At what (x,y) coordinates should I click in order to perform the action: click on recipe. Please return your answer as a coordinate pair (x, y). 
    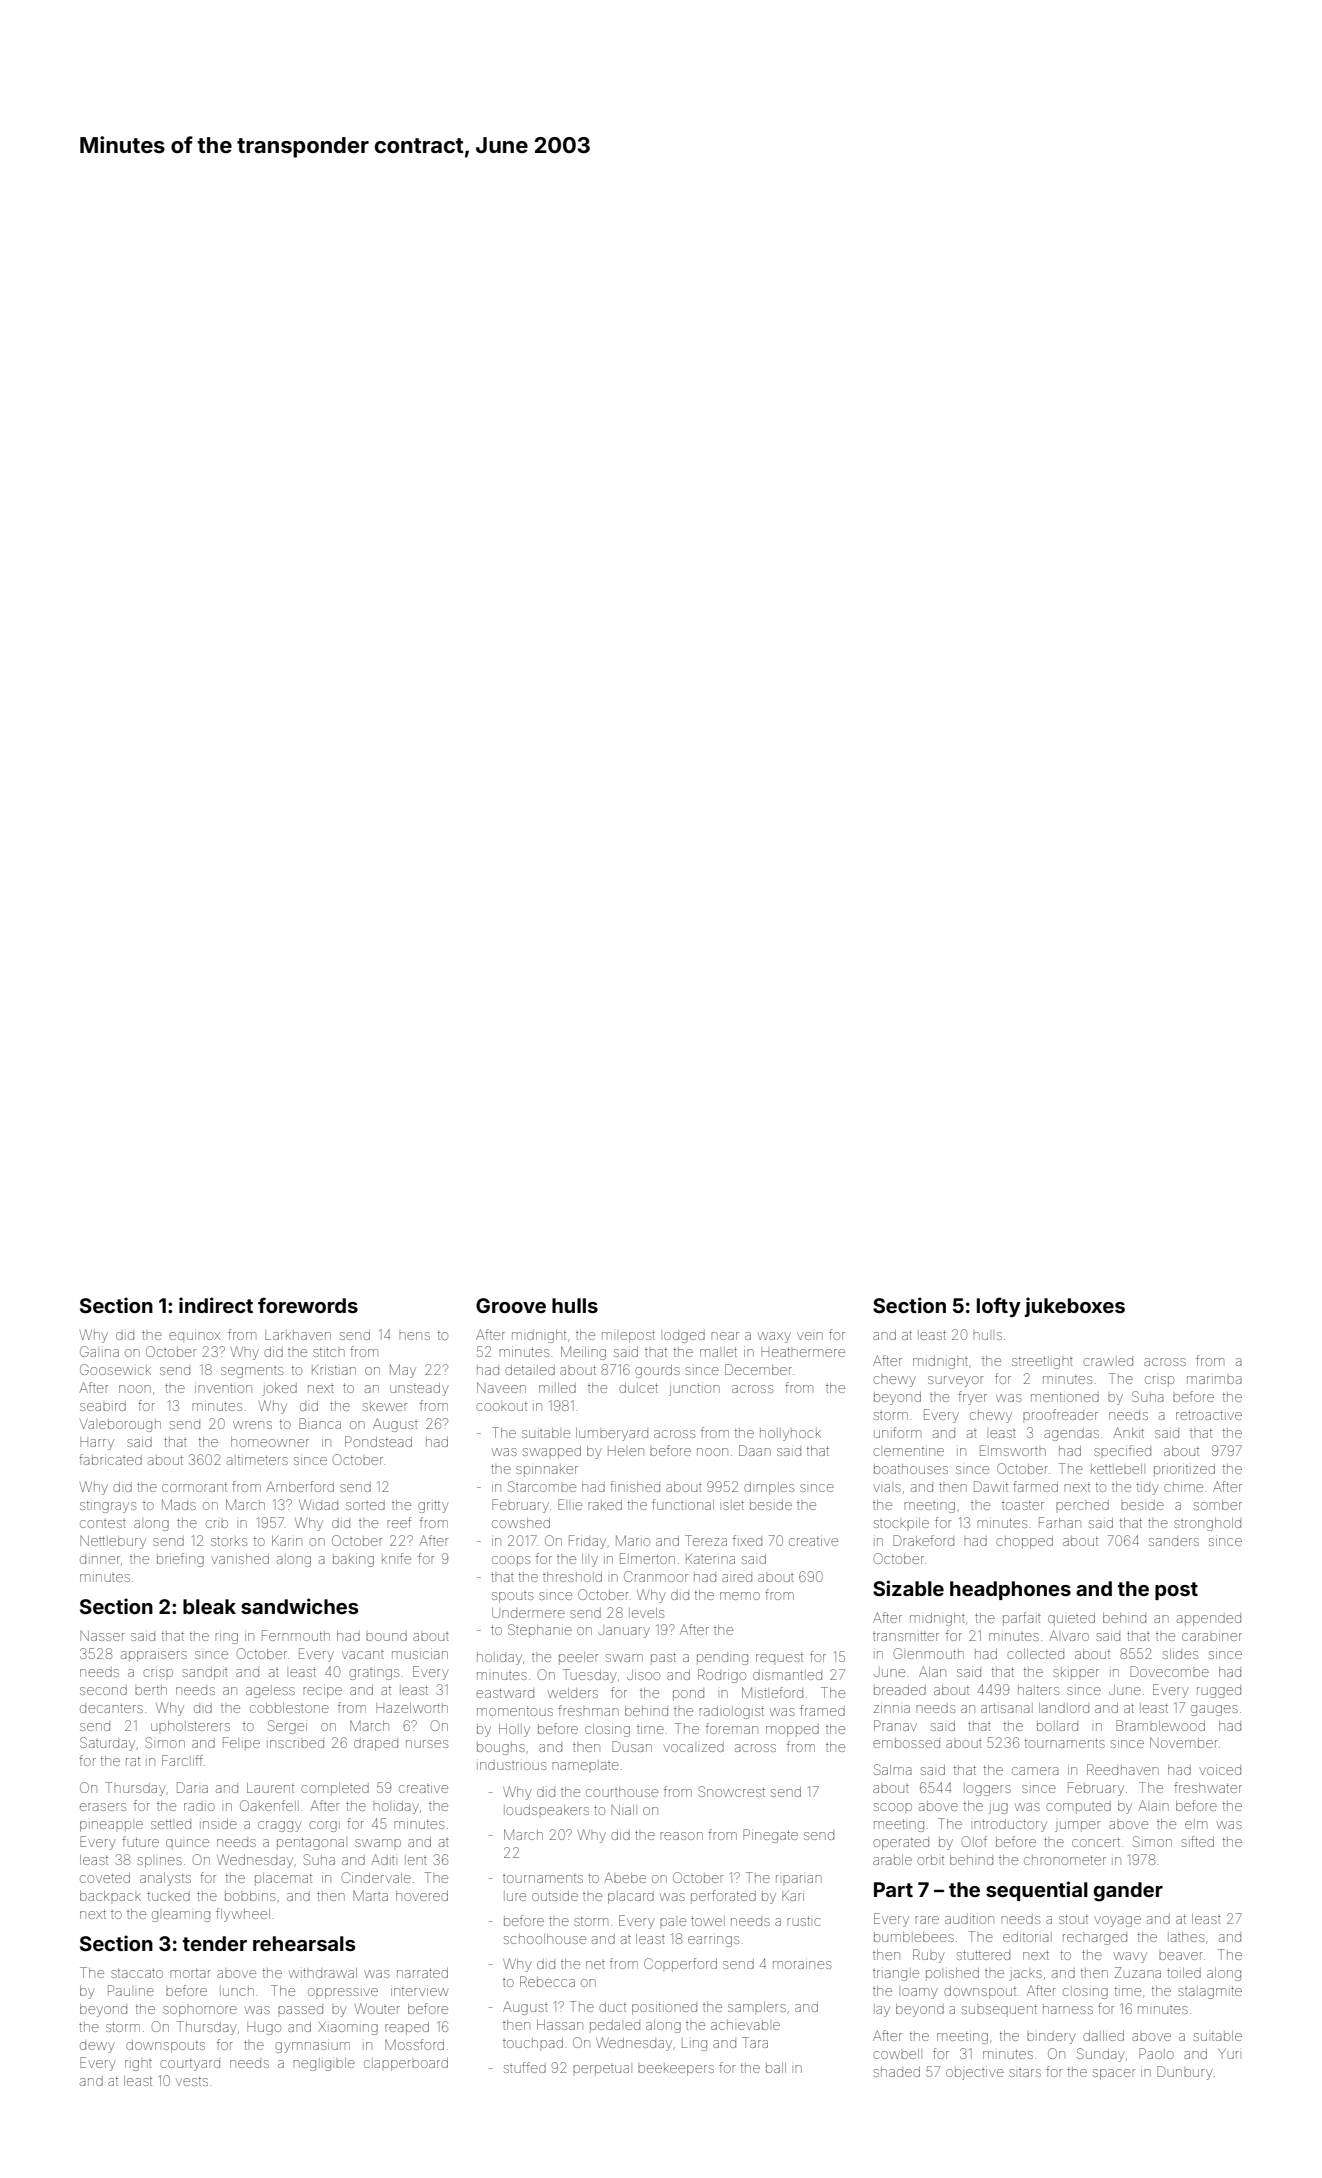
    Looking at the image, I should click on (322, 1692).
